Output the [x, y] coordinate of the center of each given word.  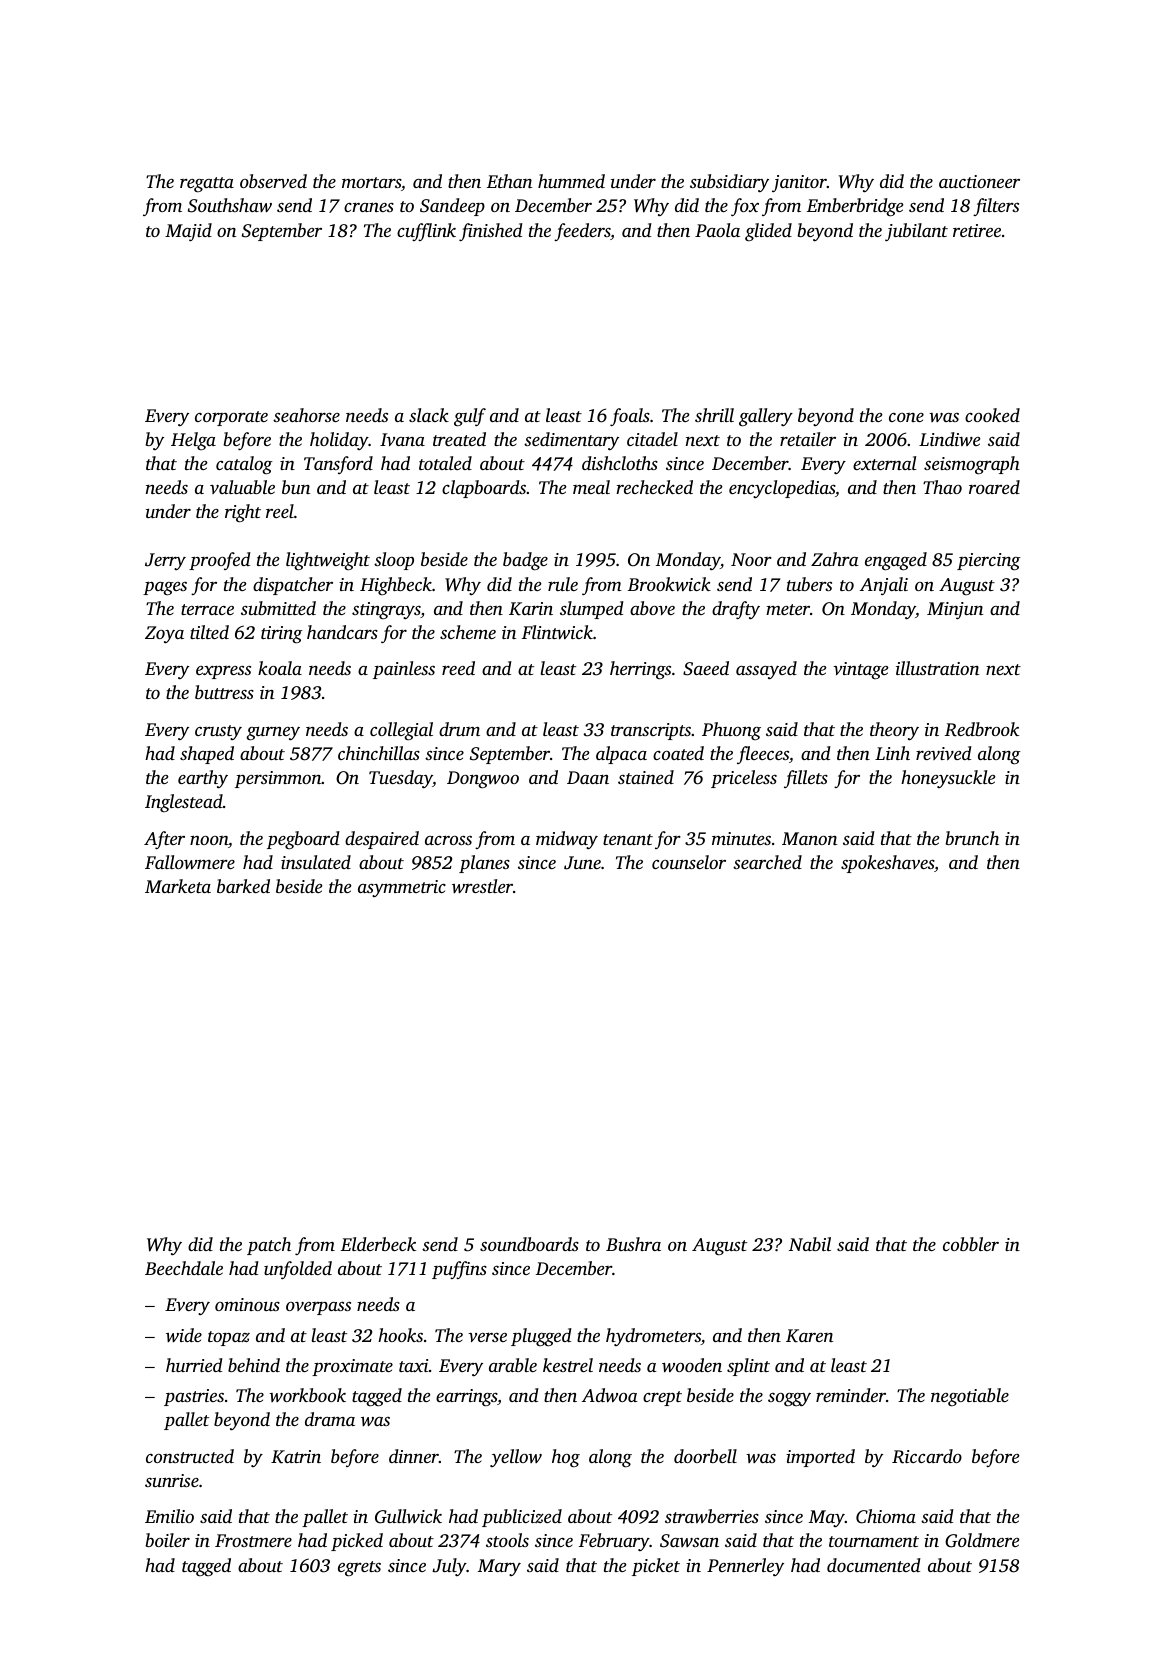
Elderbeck [378, 1244]
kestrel [568, 1365]
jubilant [916, 232]
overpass [318, 1308]
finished [491, 232]
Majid [188, 232]
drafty [736, 610]
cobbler [971, 1244]
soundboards [529, 1244]
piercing [989, 561]
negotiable [970, 1397]
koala [280, 668]
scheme [468, 632]
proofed [220, 561]
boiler [168, 1540]
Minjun [955, 610]
